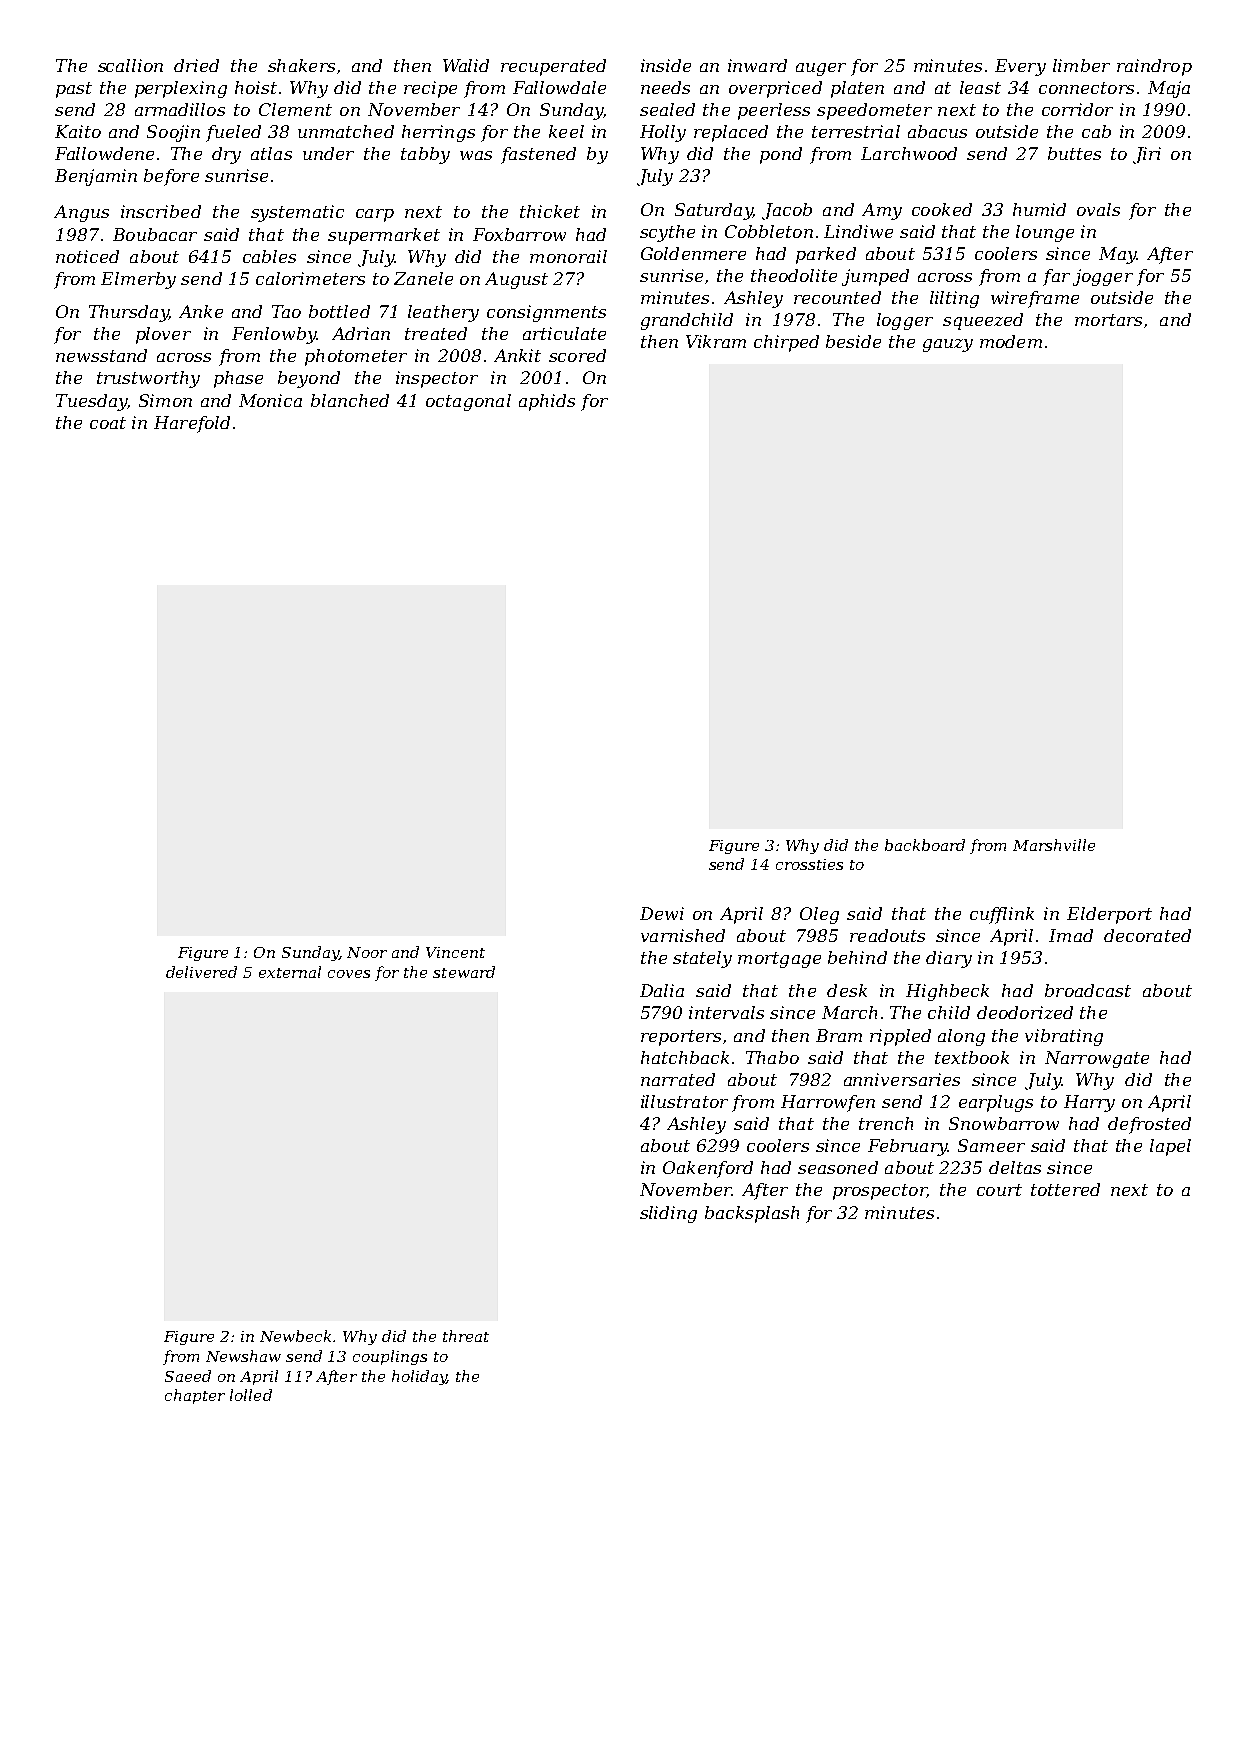 The height and width of the screenshot is (1764, 1247). What do you see at coordinates (961, 1037) in the screenshot?
I see `along` at bounding box center [961, 1037].
